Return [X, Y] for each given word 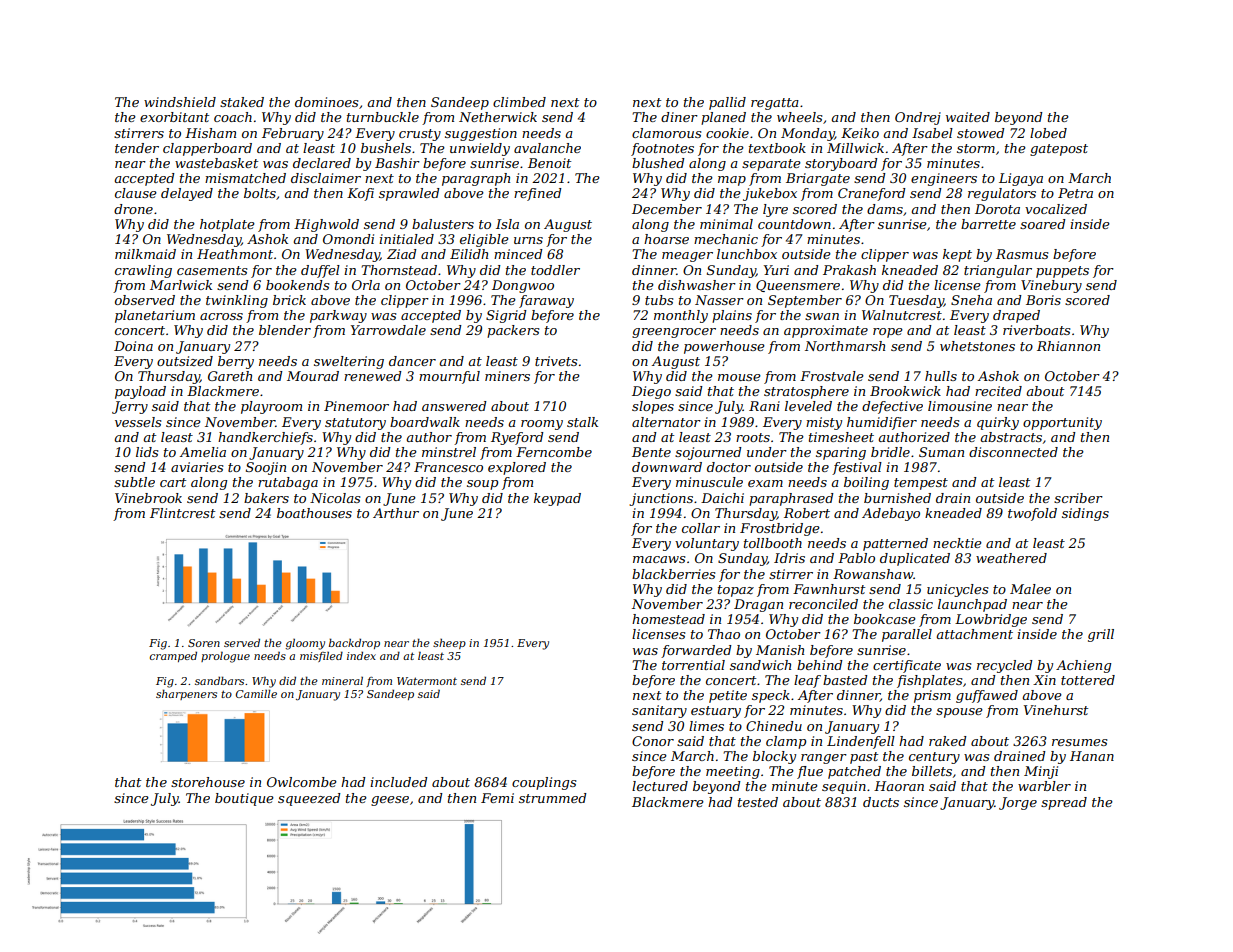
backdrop [354, 643]
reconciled [823, 604]
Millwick [855, 148]
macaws [659, 559]
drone [133, 209]
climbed [519, 102]
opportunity [1062, 423]
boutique [244, 799]
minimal [726, 224]
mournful [449, 377]
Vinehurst [1056, 710]
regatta [775, 104]
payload [140, 392]
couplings [544, 783]
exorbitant [174, 117]
